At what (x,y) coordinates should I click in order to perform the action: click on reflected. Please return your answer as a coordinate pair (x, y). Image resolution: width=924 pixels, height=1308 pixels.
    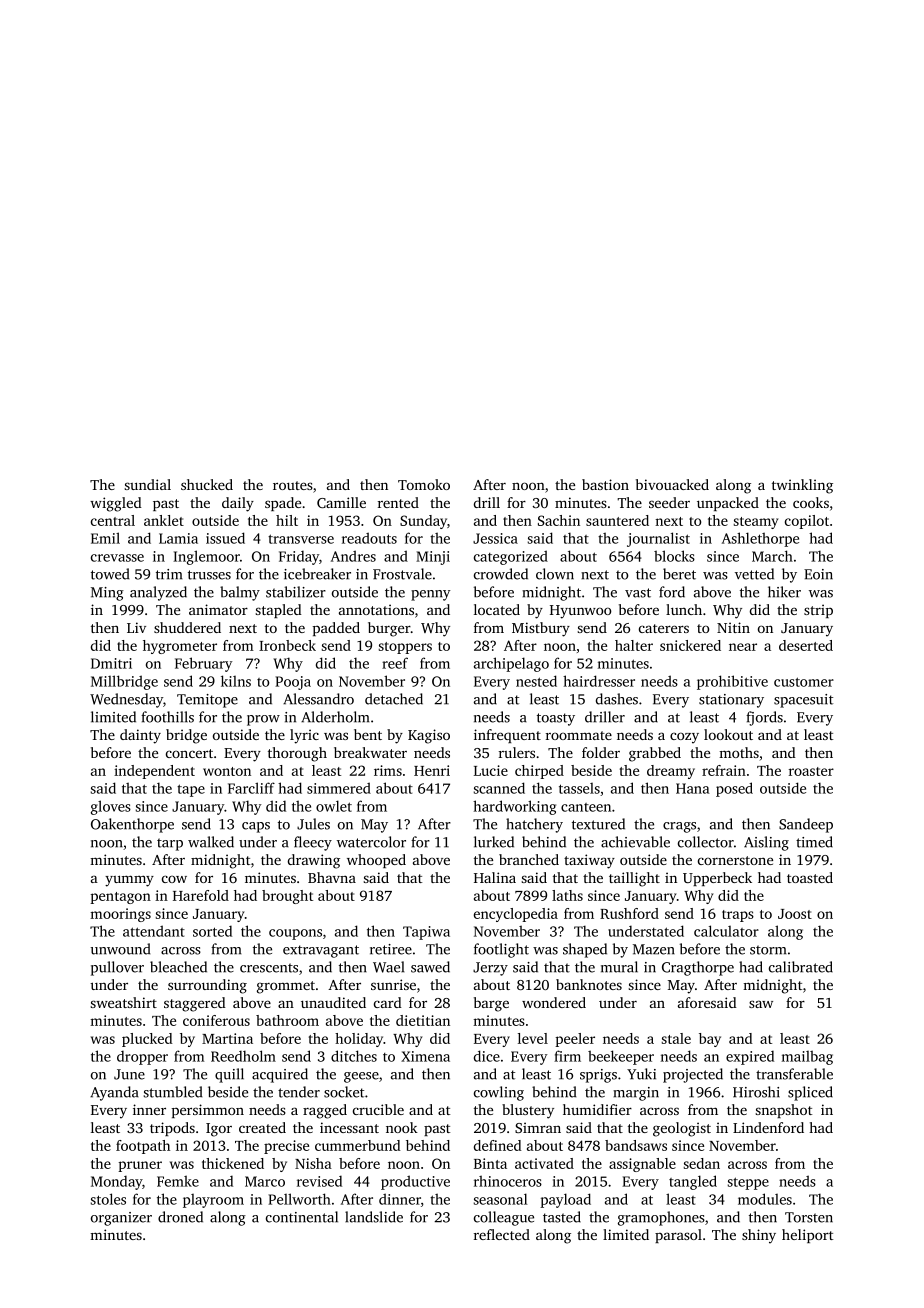
    Looking at the image, I should click on (502, 1234).
